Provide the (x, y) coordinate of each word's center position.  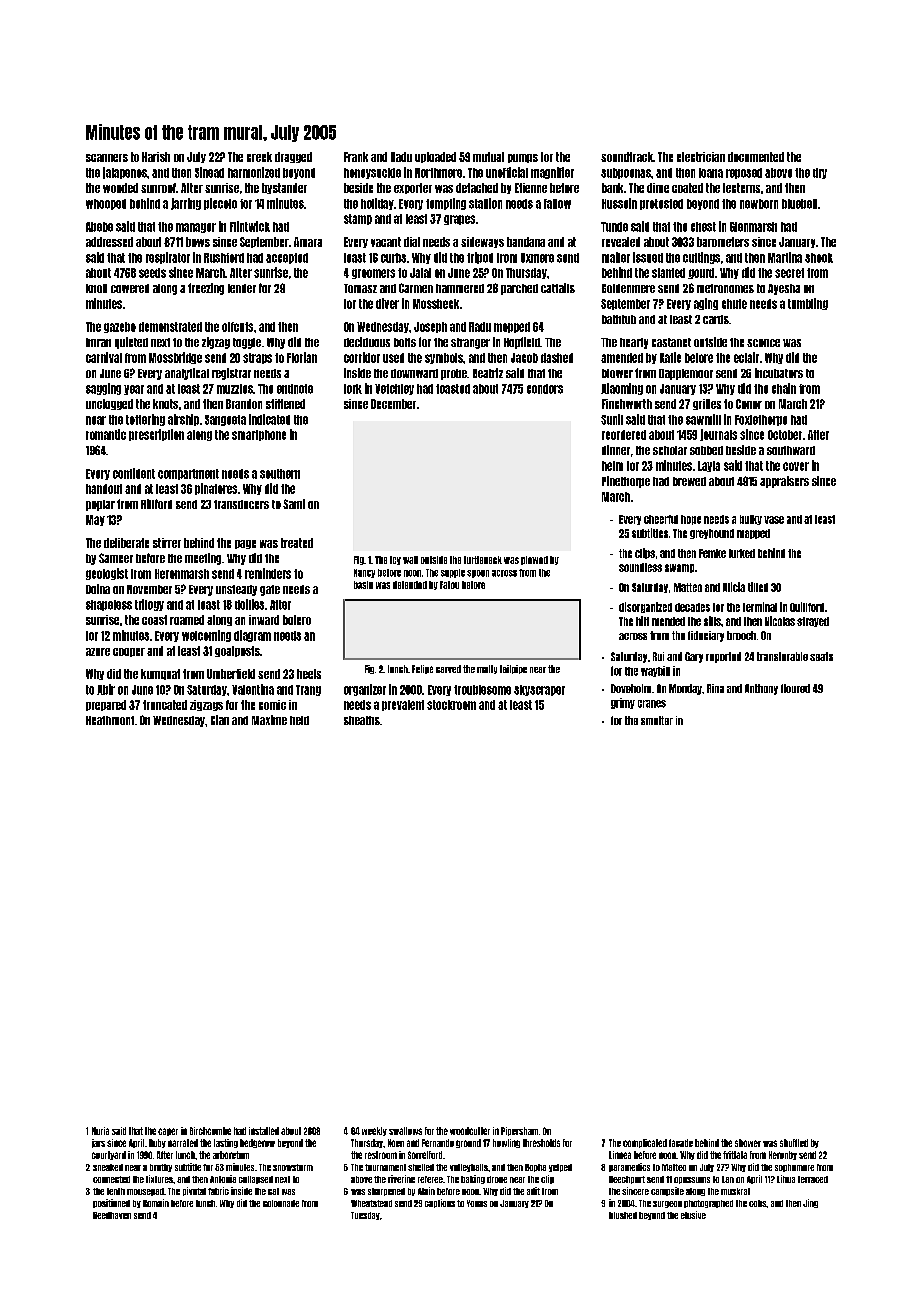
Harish (156, 157)
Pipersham (519, 1131)
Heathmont (110, 720)
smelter (657, 720)
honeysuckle (372, 173)
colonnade (281, 1203)
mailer (616, 257)
